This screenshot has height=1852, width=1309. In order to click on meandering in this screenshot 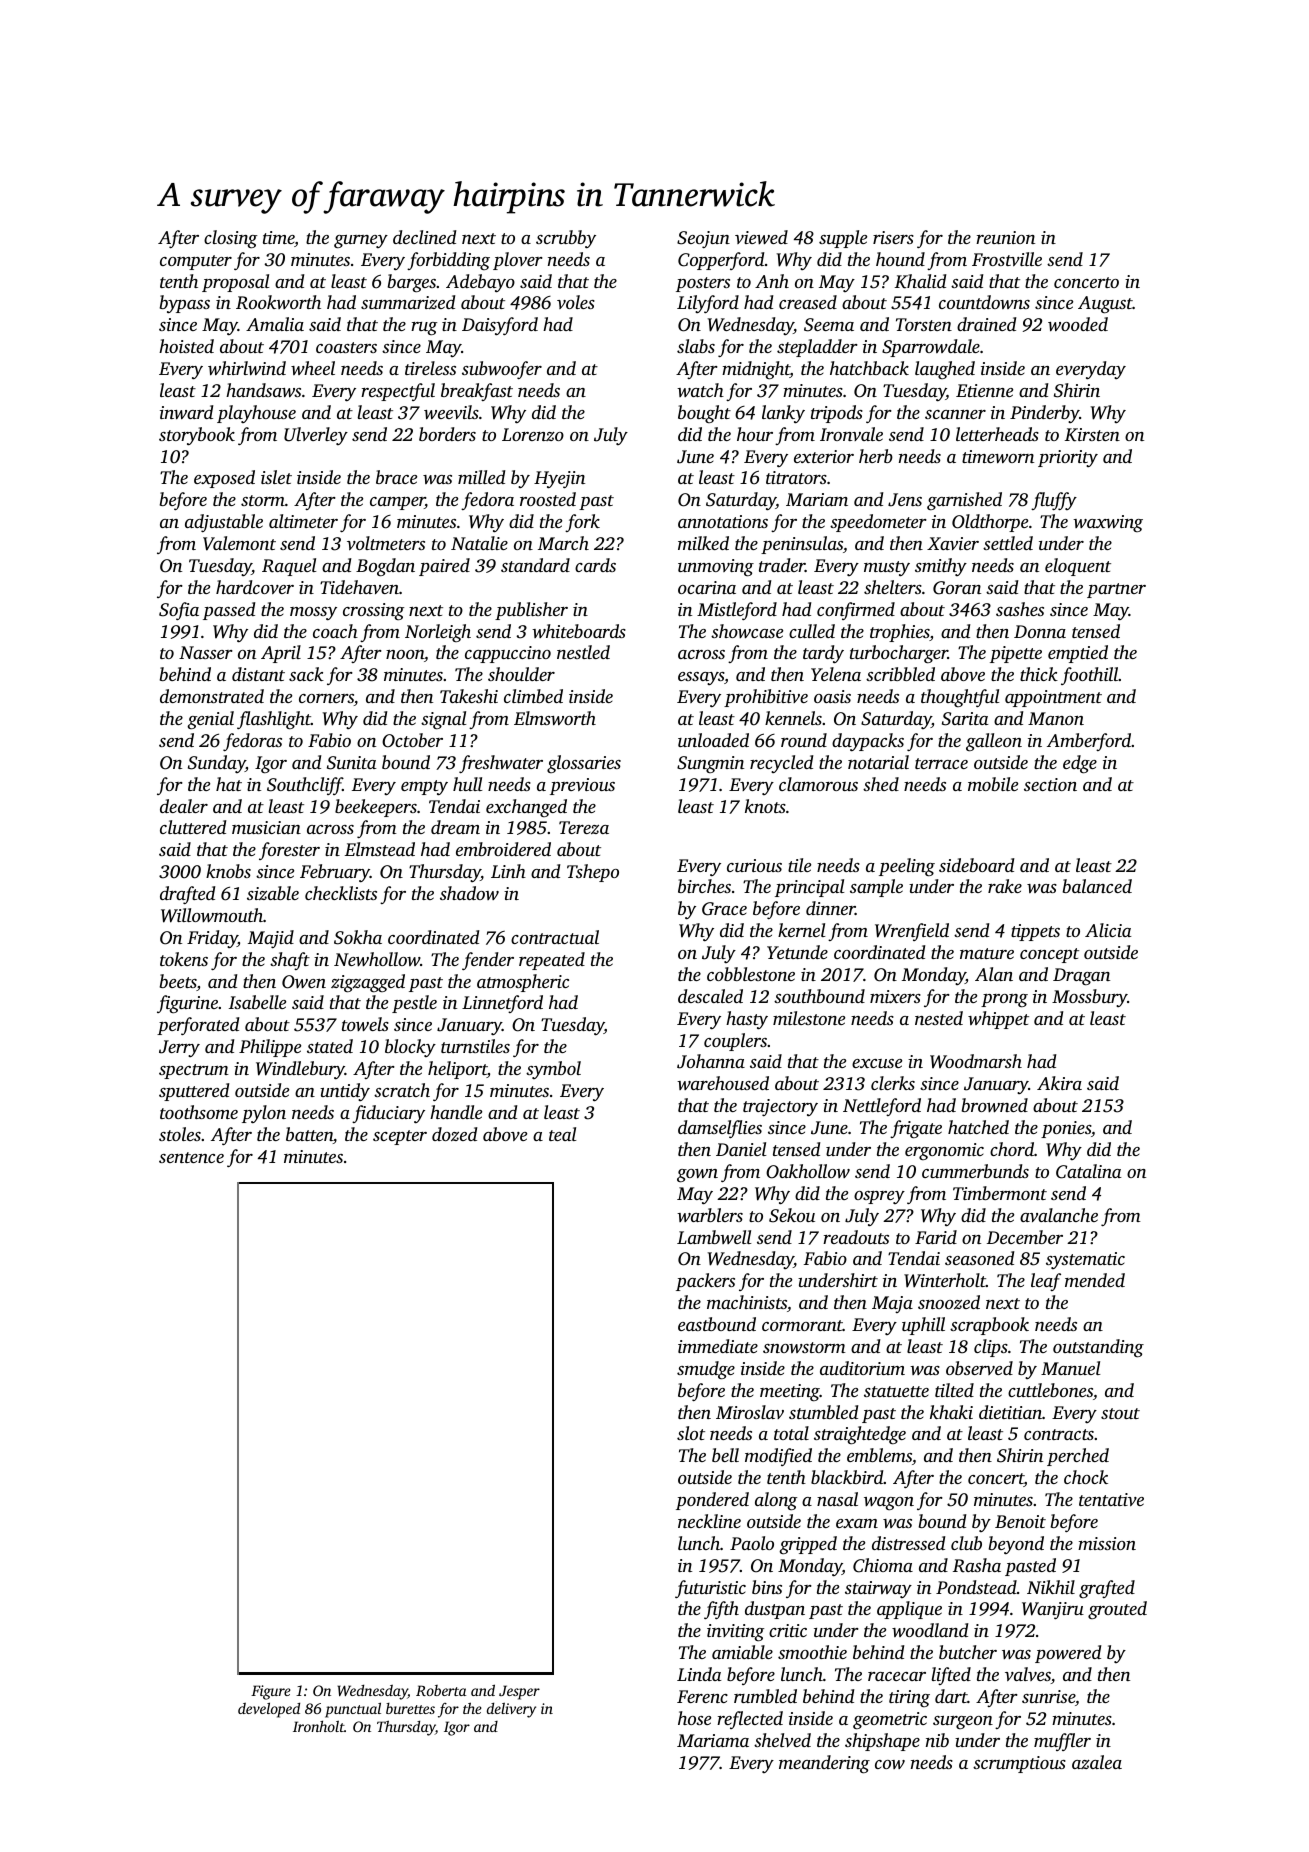, I will do `click(824, 1764)`.
